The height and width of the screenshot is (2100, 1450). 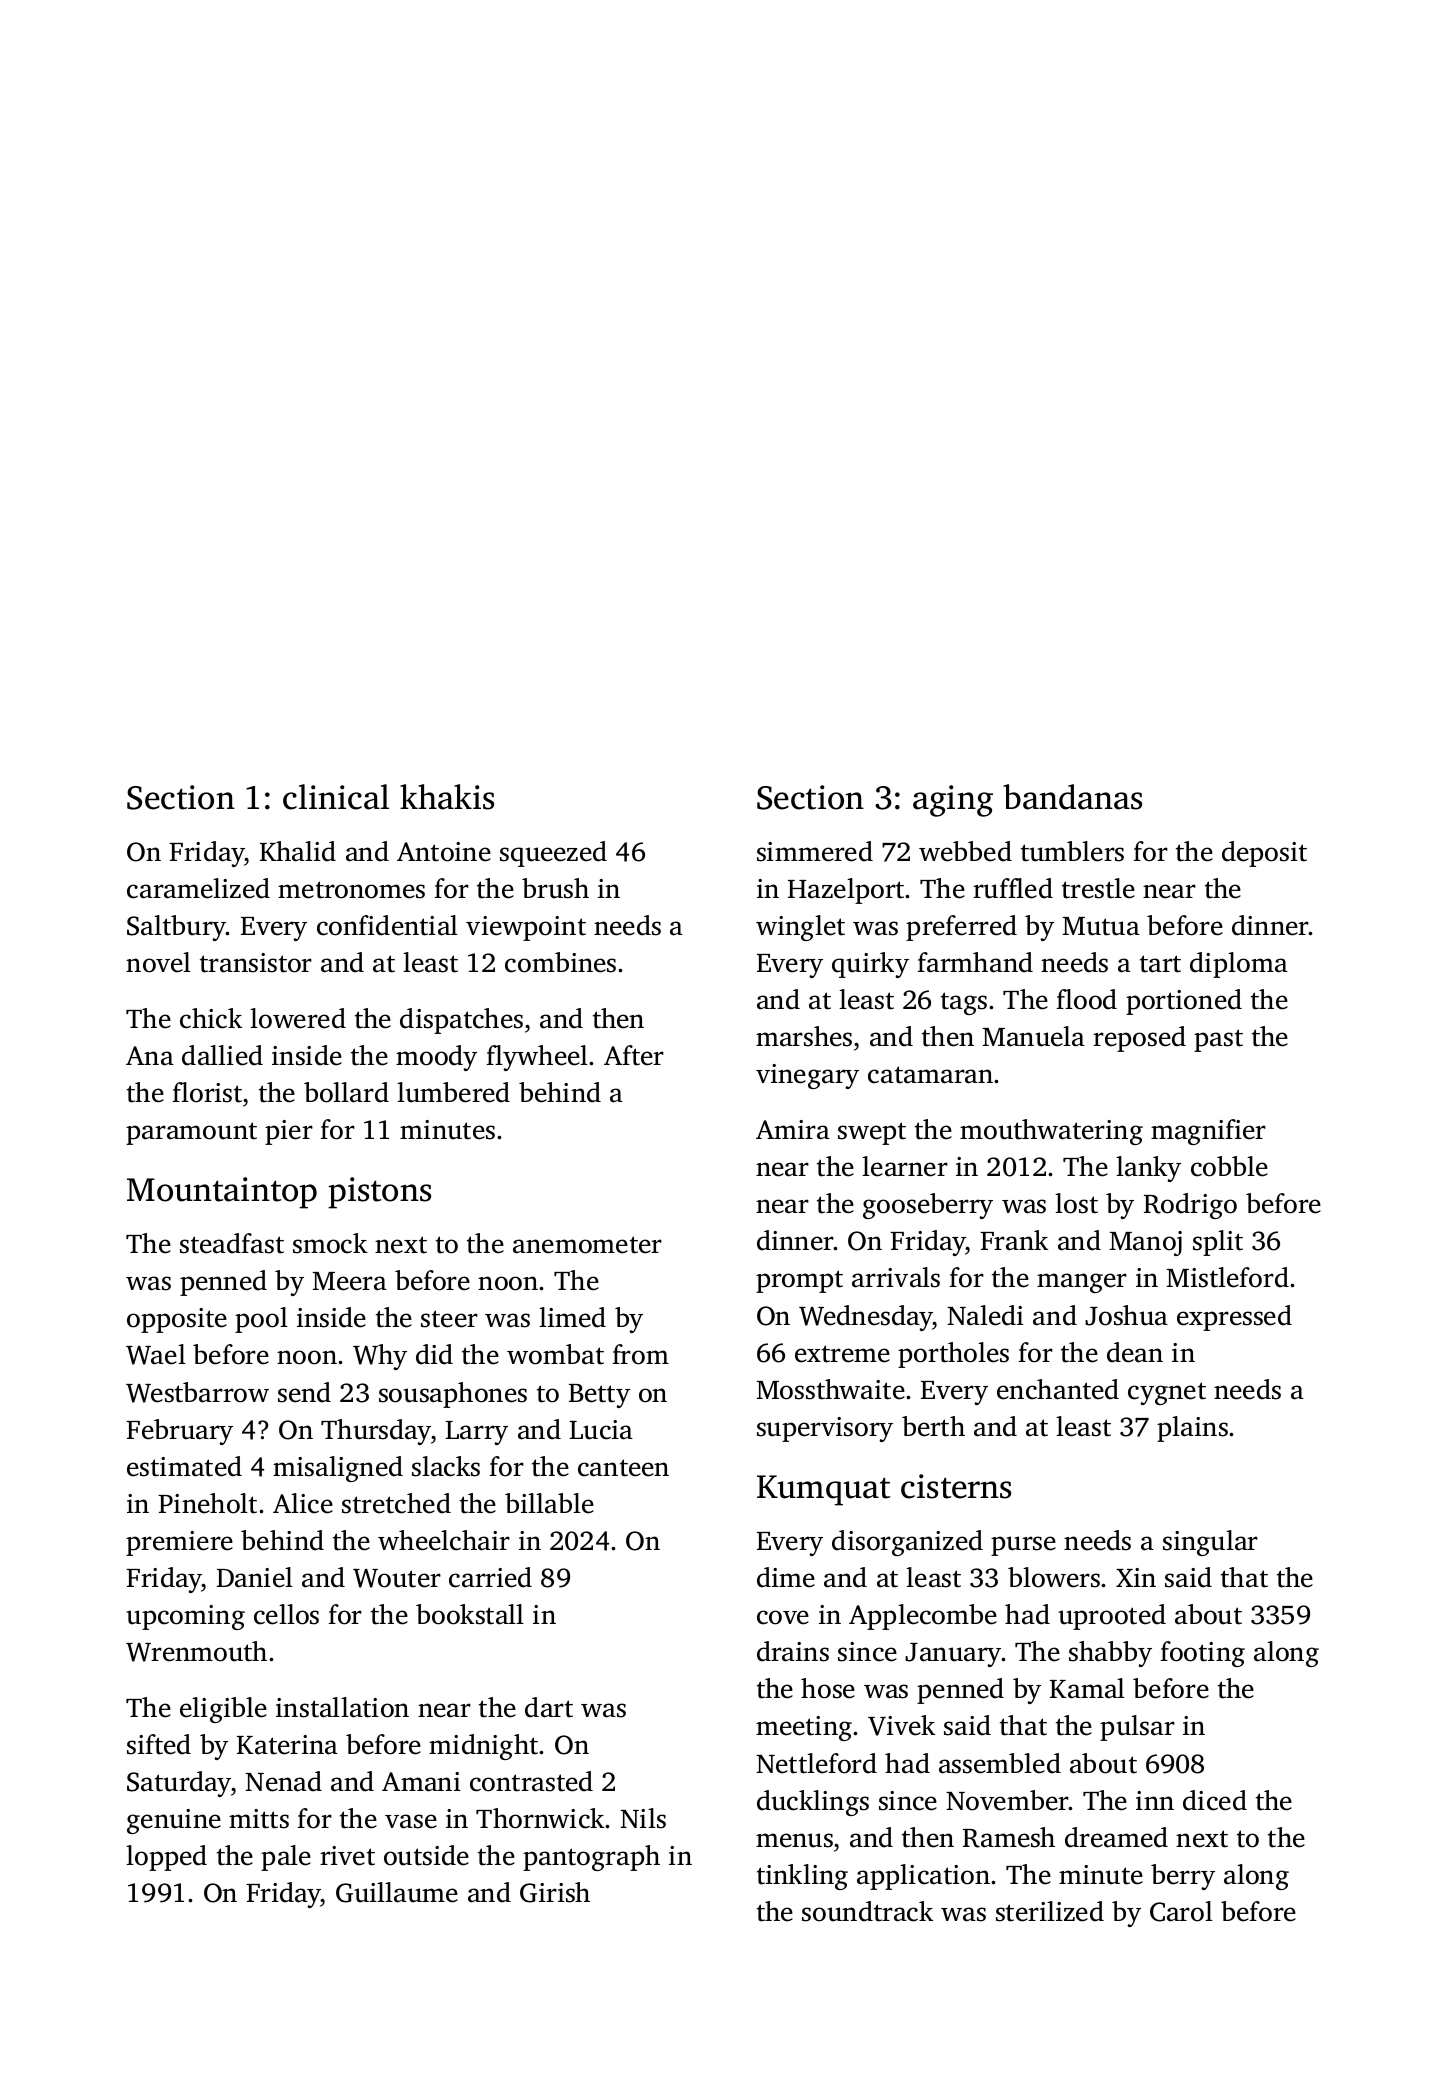 I want to click on soundtrack, so click(x=867, y=1911).
